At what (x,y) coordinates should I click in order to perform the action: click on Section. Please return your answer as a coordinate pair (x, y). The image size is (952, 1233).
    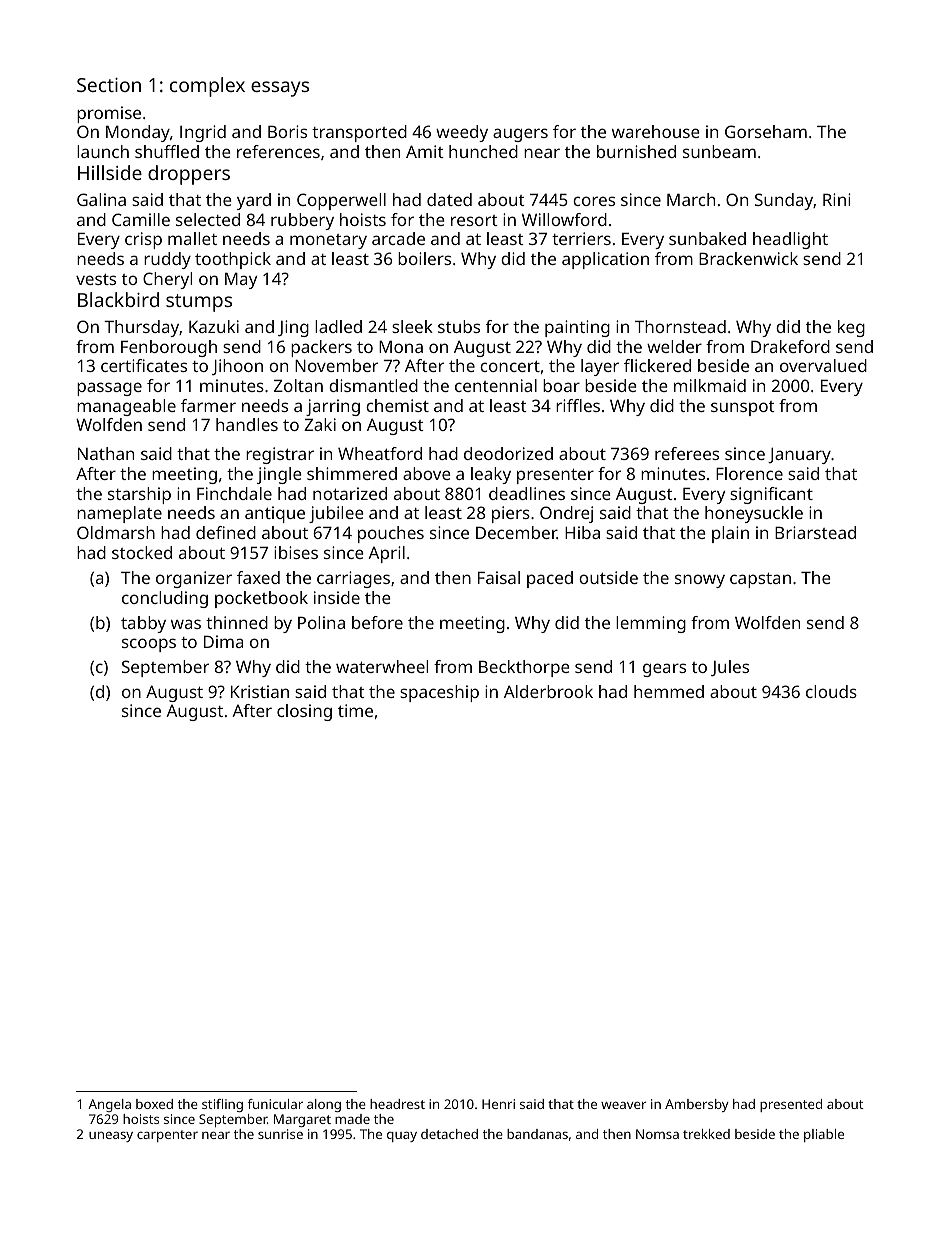
    Looking at the image, I should click on (109, 85).
